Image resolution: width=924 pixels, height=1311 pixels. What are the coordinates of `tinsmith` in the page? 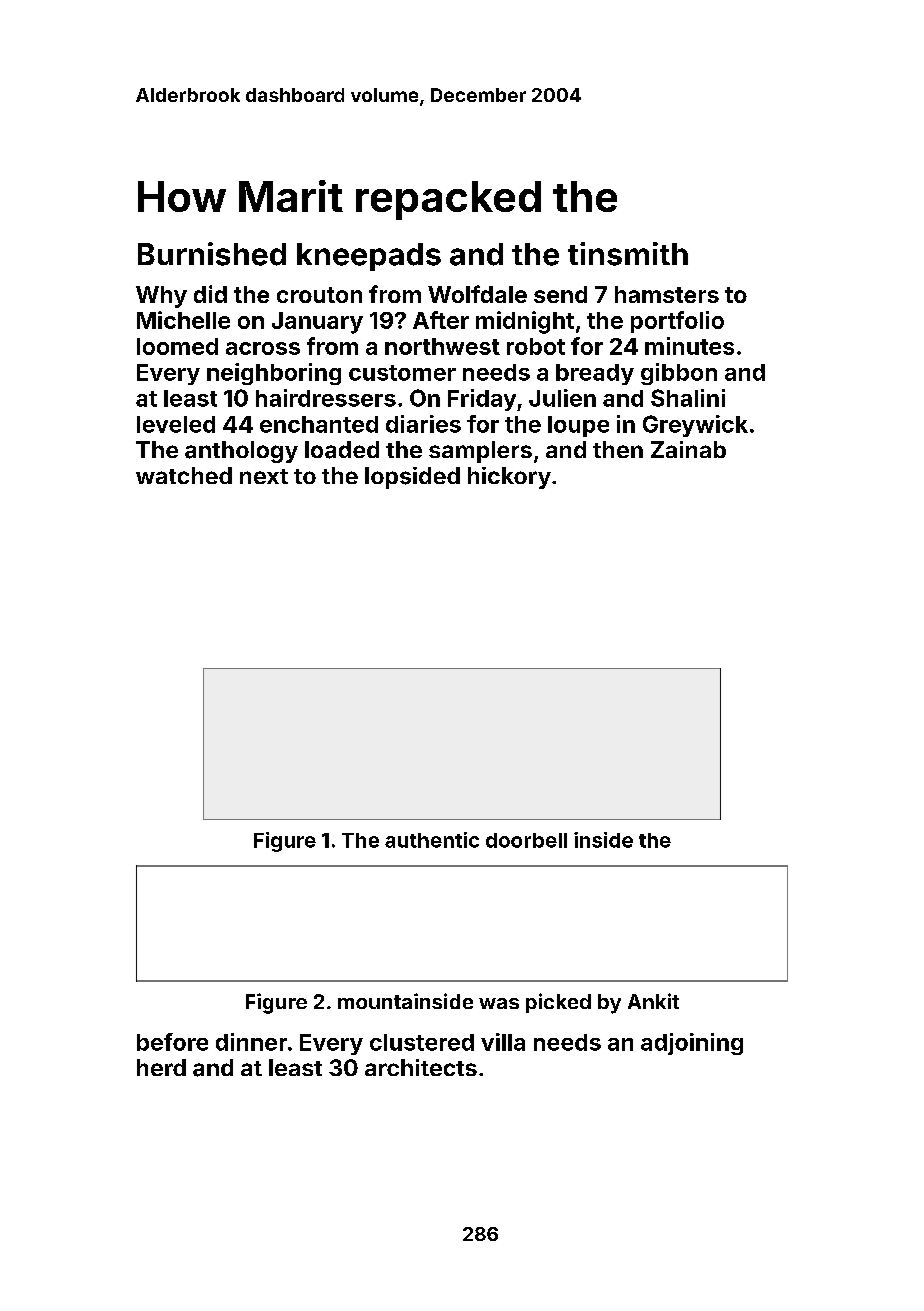 It's located at (628, 254).
